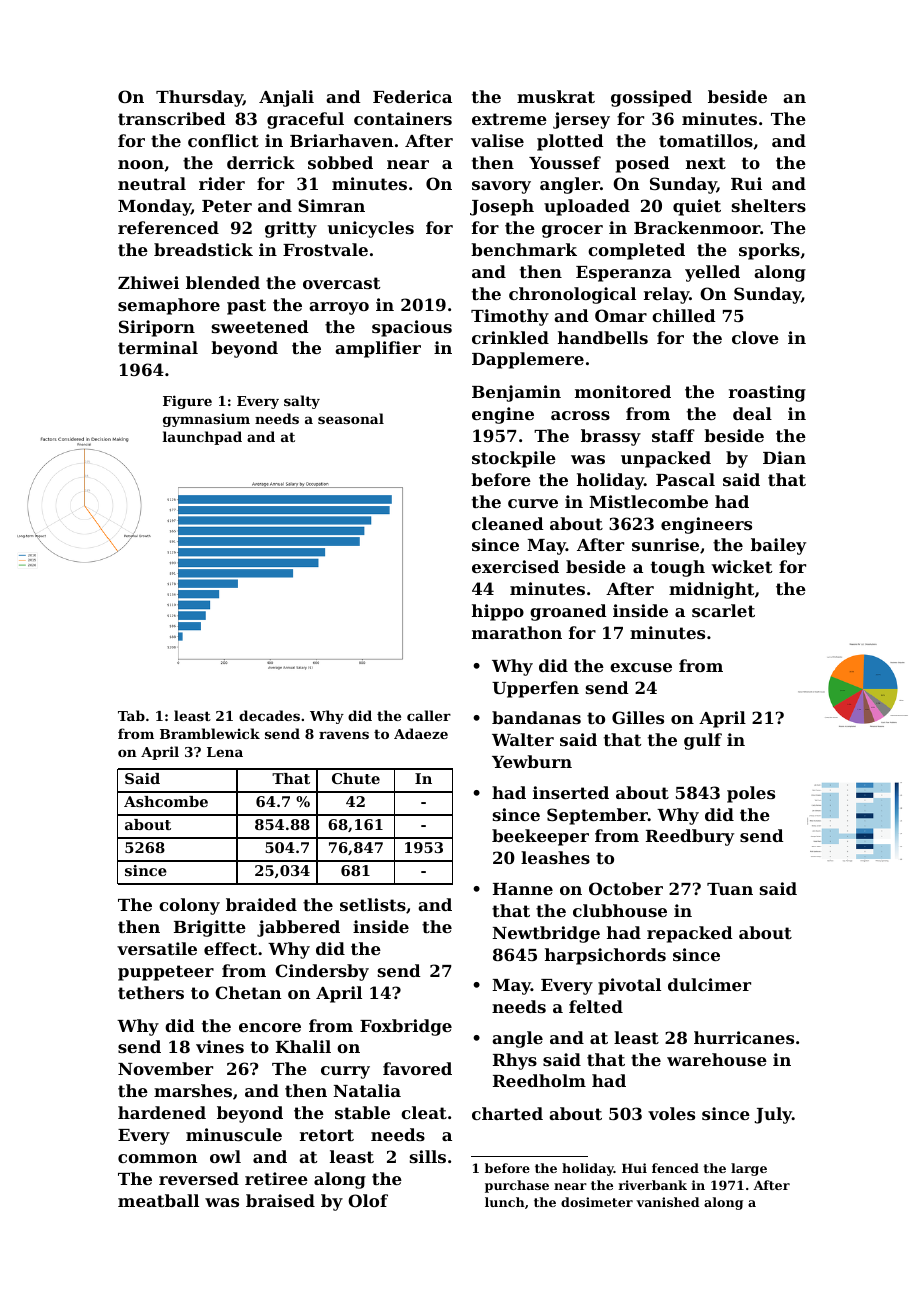  What do you see at coordinates (373, 904) in the image?
I see `setlists` at bounding box center [373, 904].
